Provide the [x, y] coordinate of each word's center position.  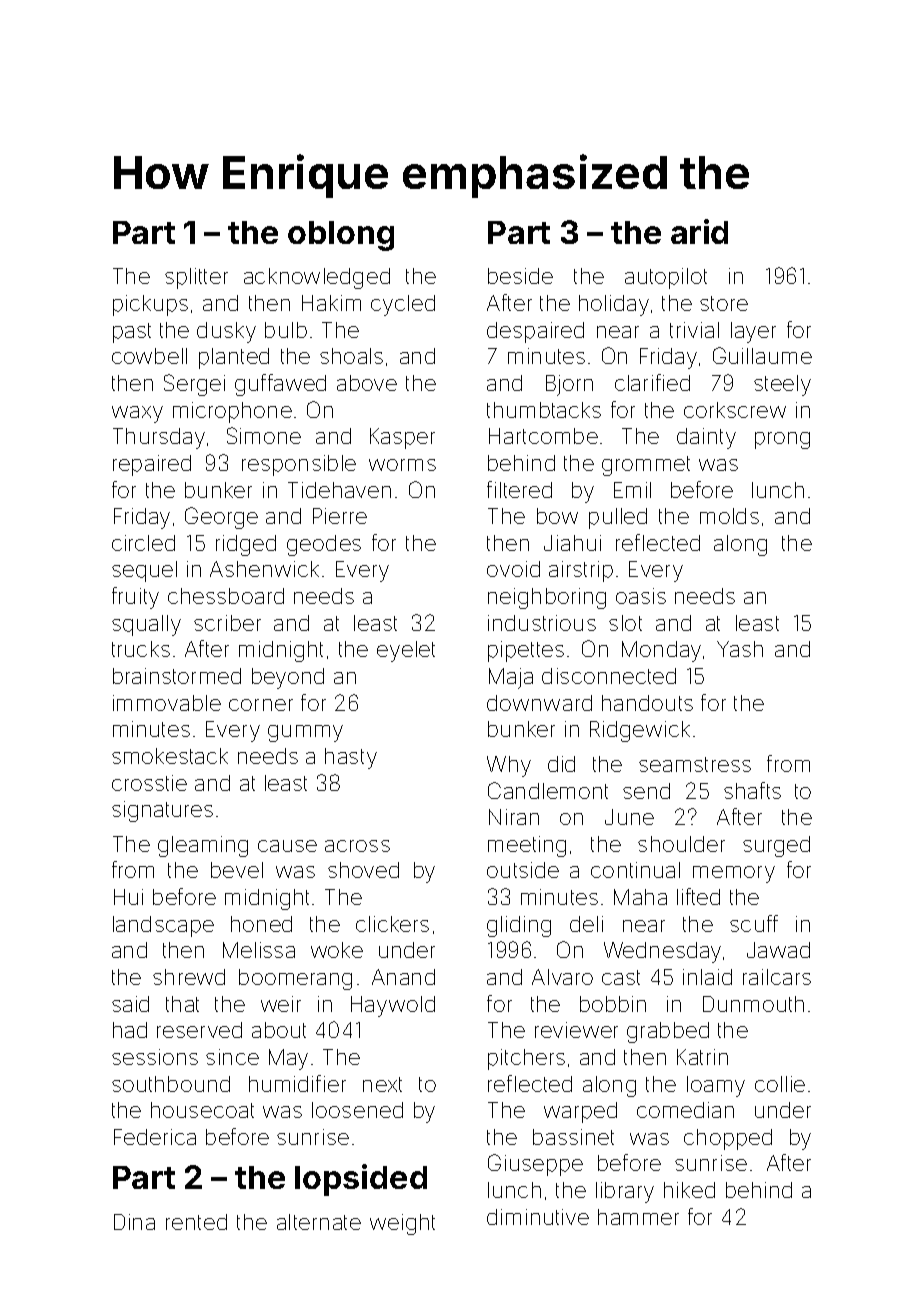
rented [196, 1222]
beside [520, 276]
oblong [341, 236]
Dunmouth [753, 1004]
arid [699, 231]
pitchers [526, 1059]
